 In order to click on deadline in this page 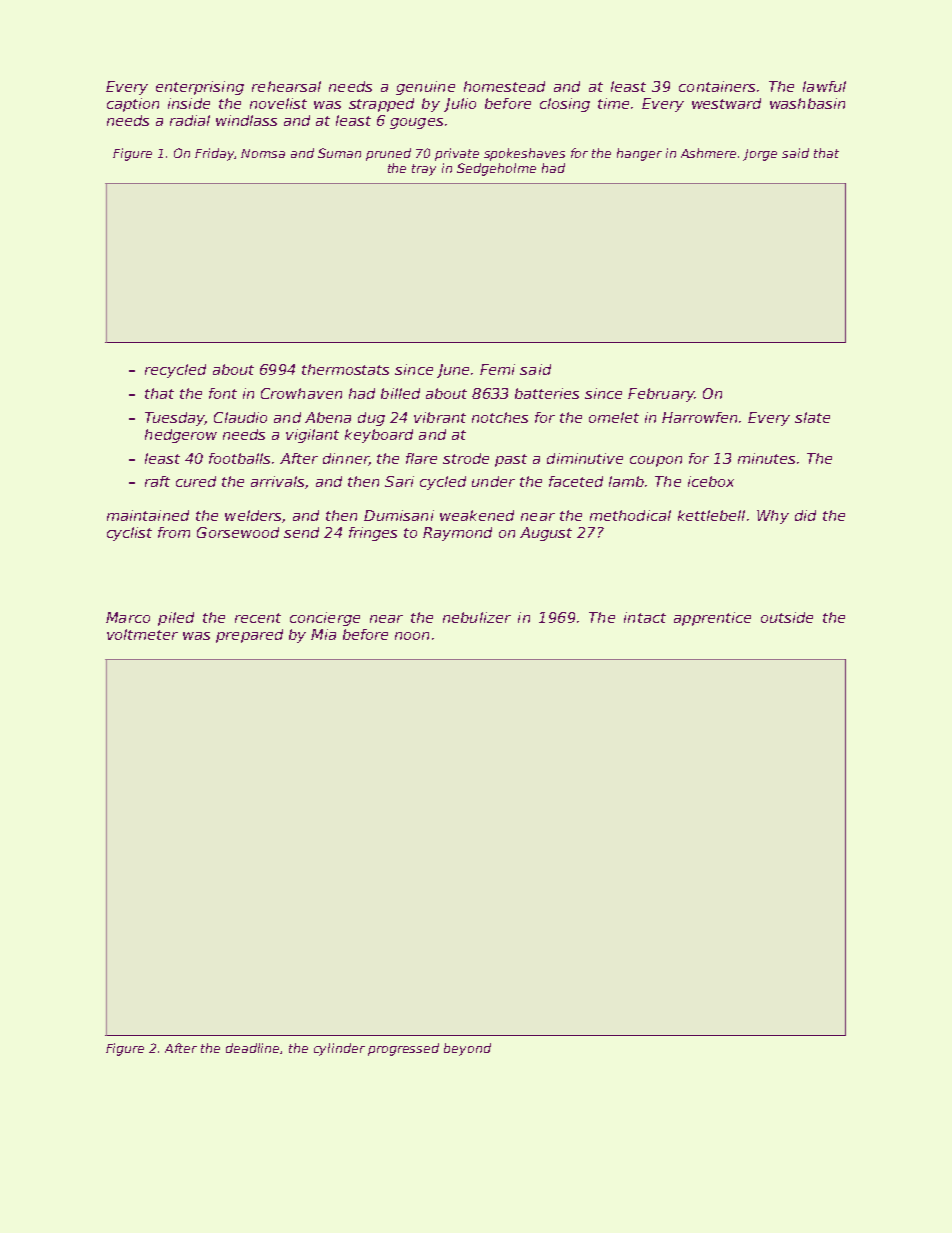, I will do `click(252, 1048)`.
